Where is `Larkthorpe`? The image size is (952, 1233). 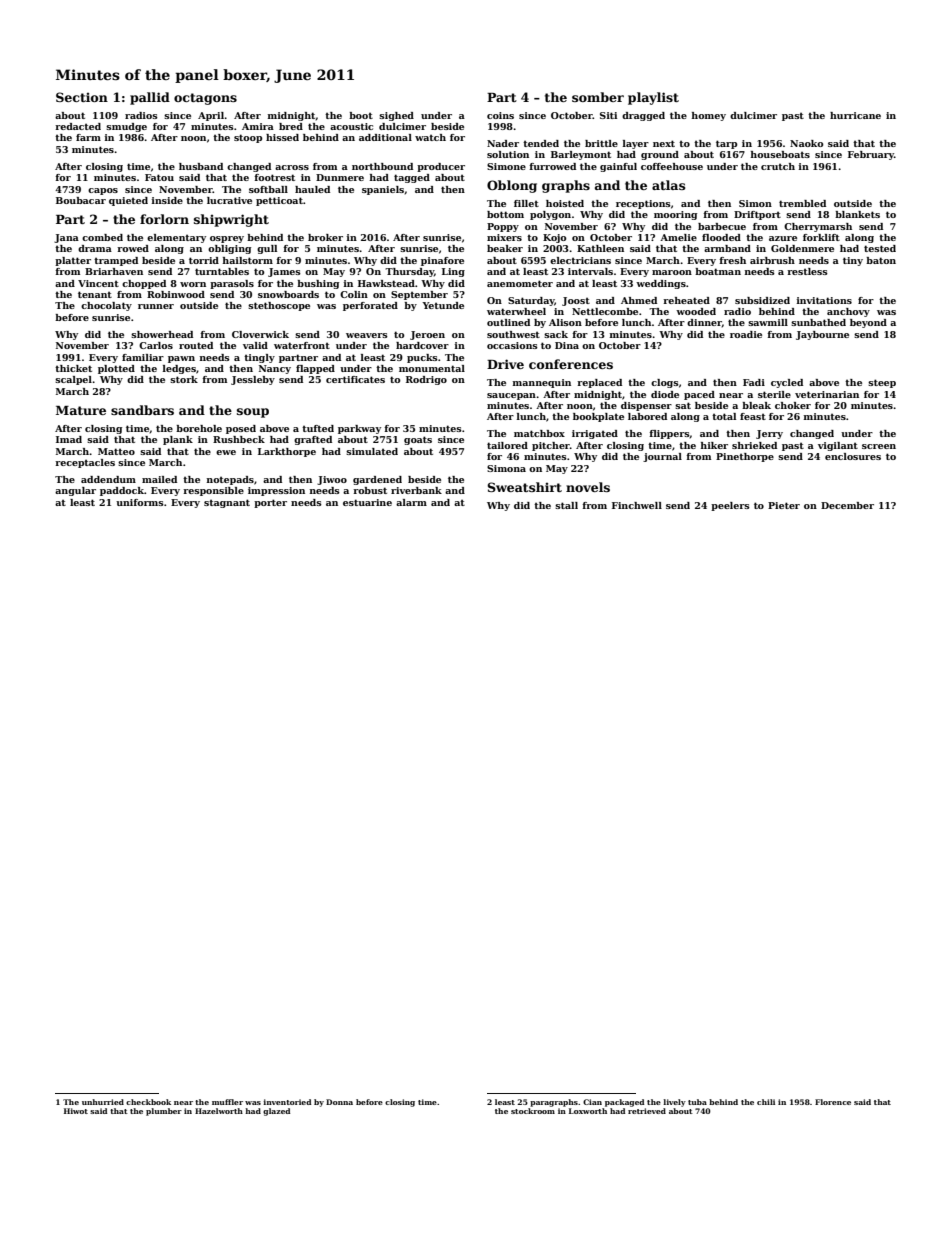 Larkthorpe is located at coordinates (287, 452).
